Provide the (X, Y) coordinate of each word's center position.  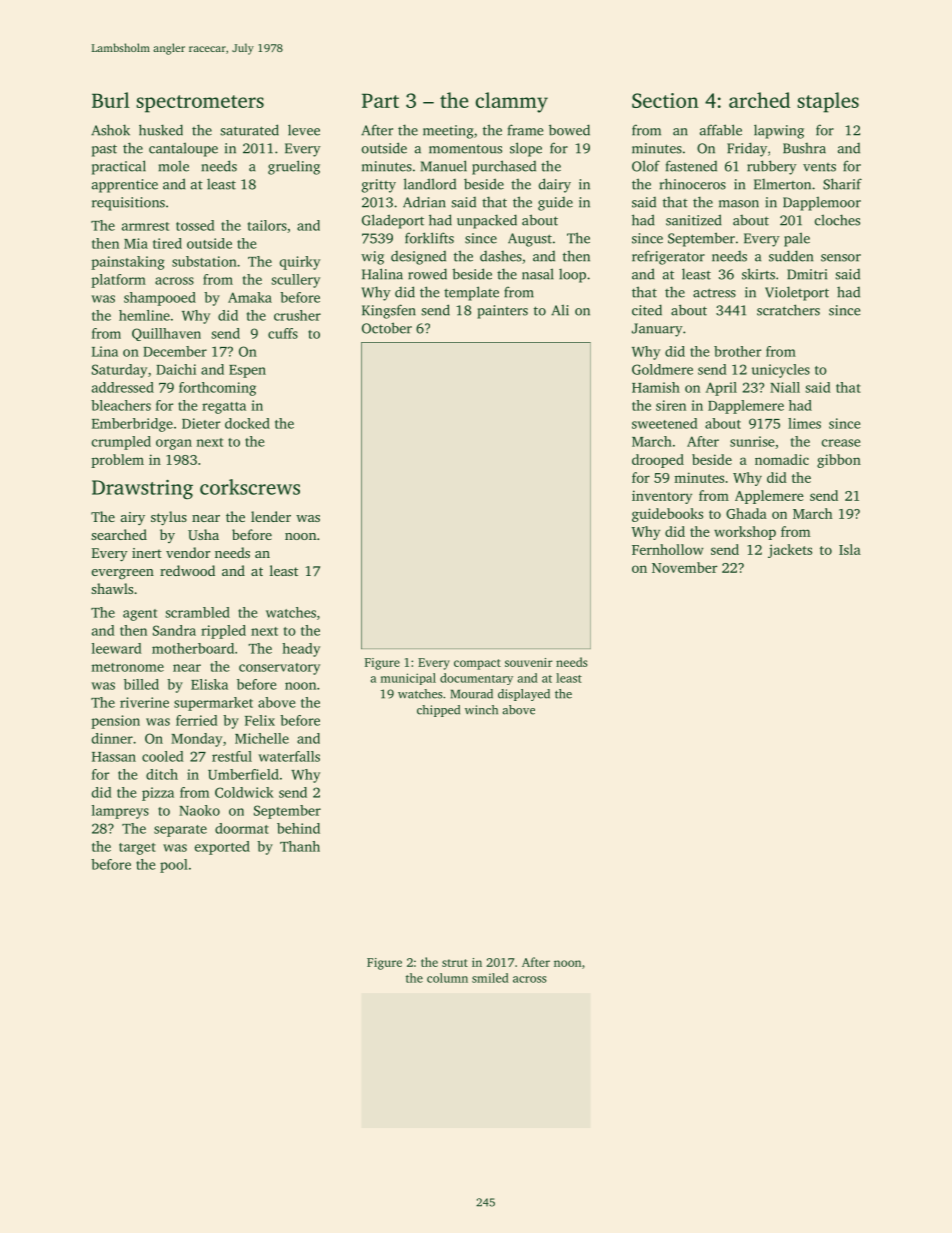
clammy (512, 102)
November (684, 567)
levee (304, 130)
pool (174, 866)
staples (828, 102)
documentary (476, 679)
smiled (490, 978)
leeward (117, 648)
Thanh (300, 846)
